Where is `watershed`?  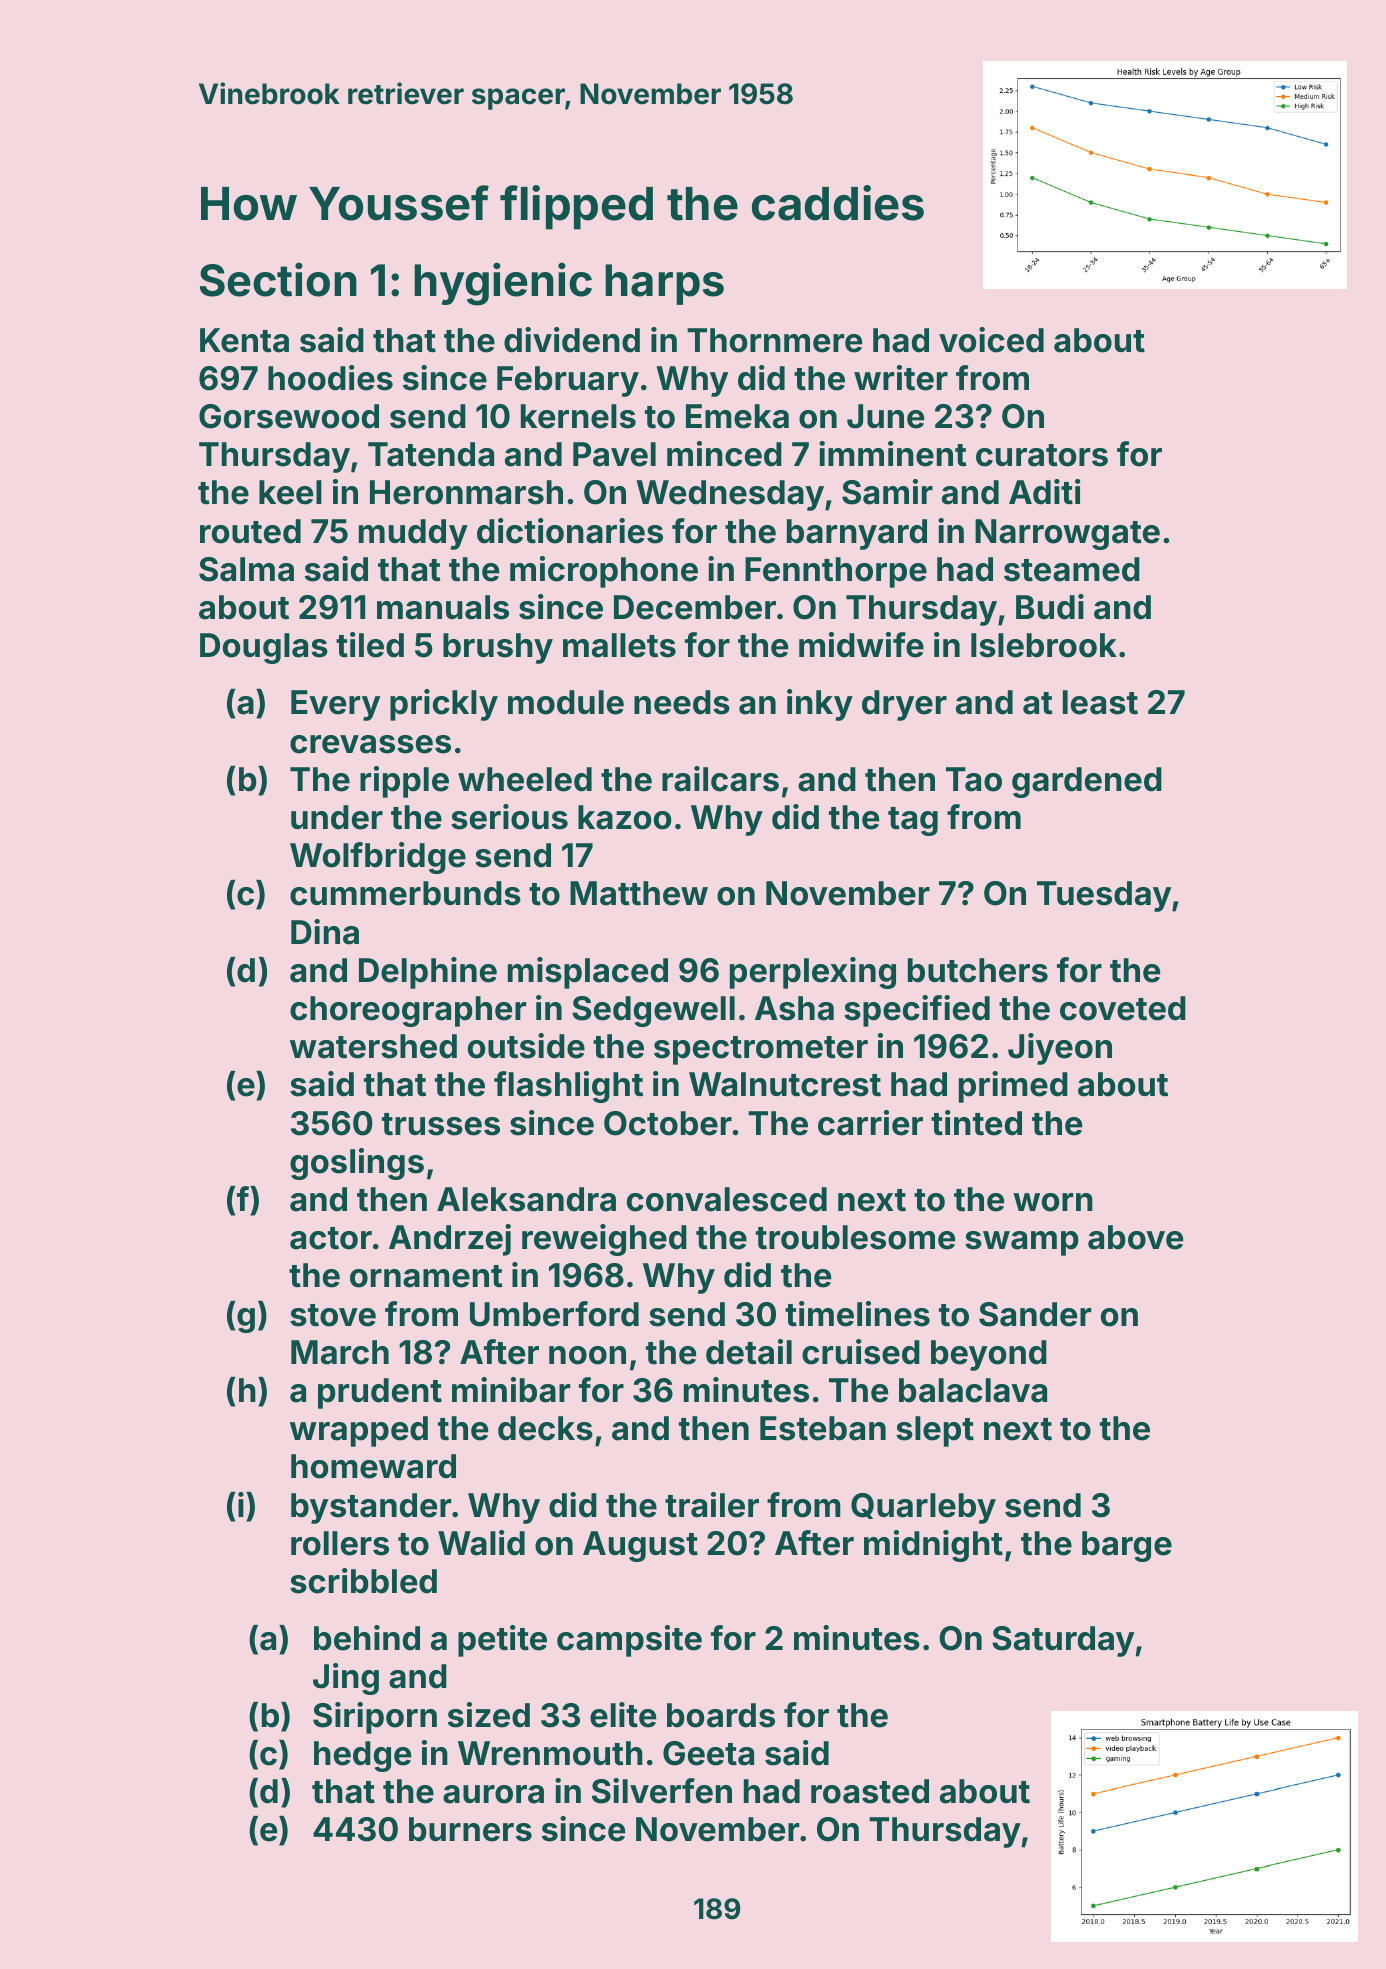
watershed is located at coordinates (373, 1046).
